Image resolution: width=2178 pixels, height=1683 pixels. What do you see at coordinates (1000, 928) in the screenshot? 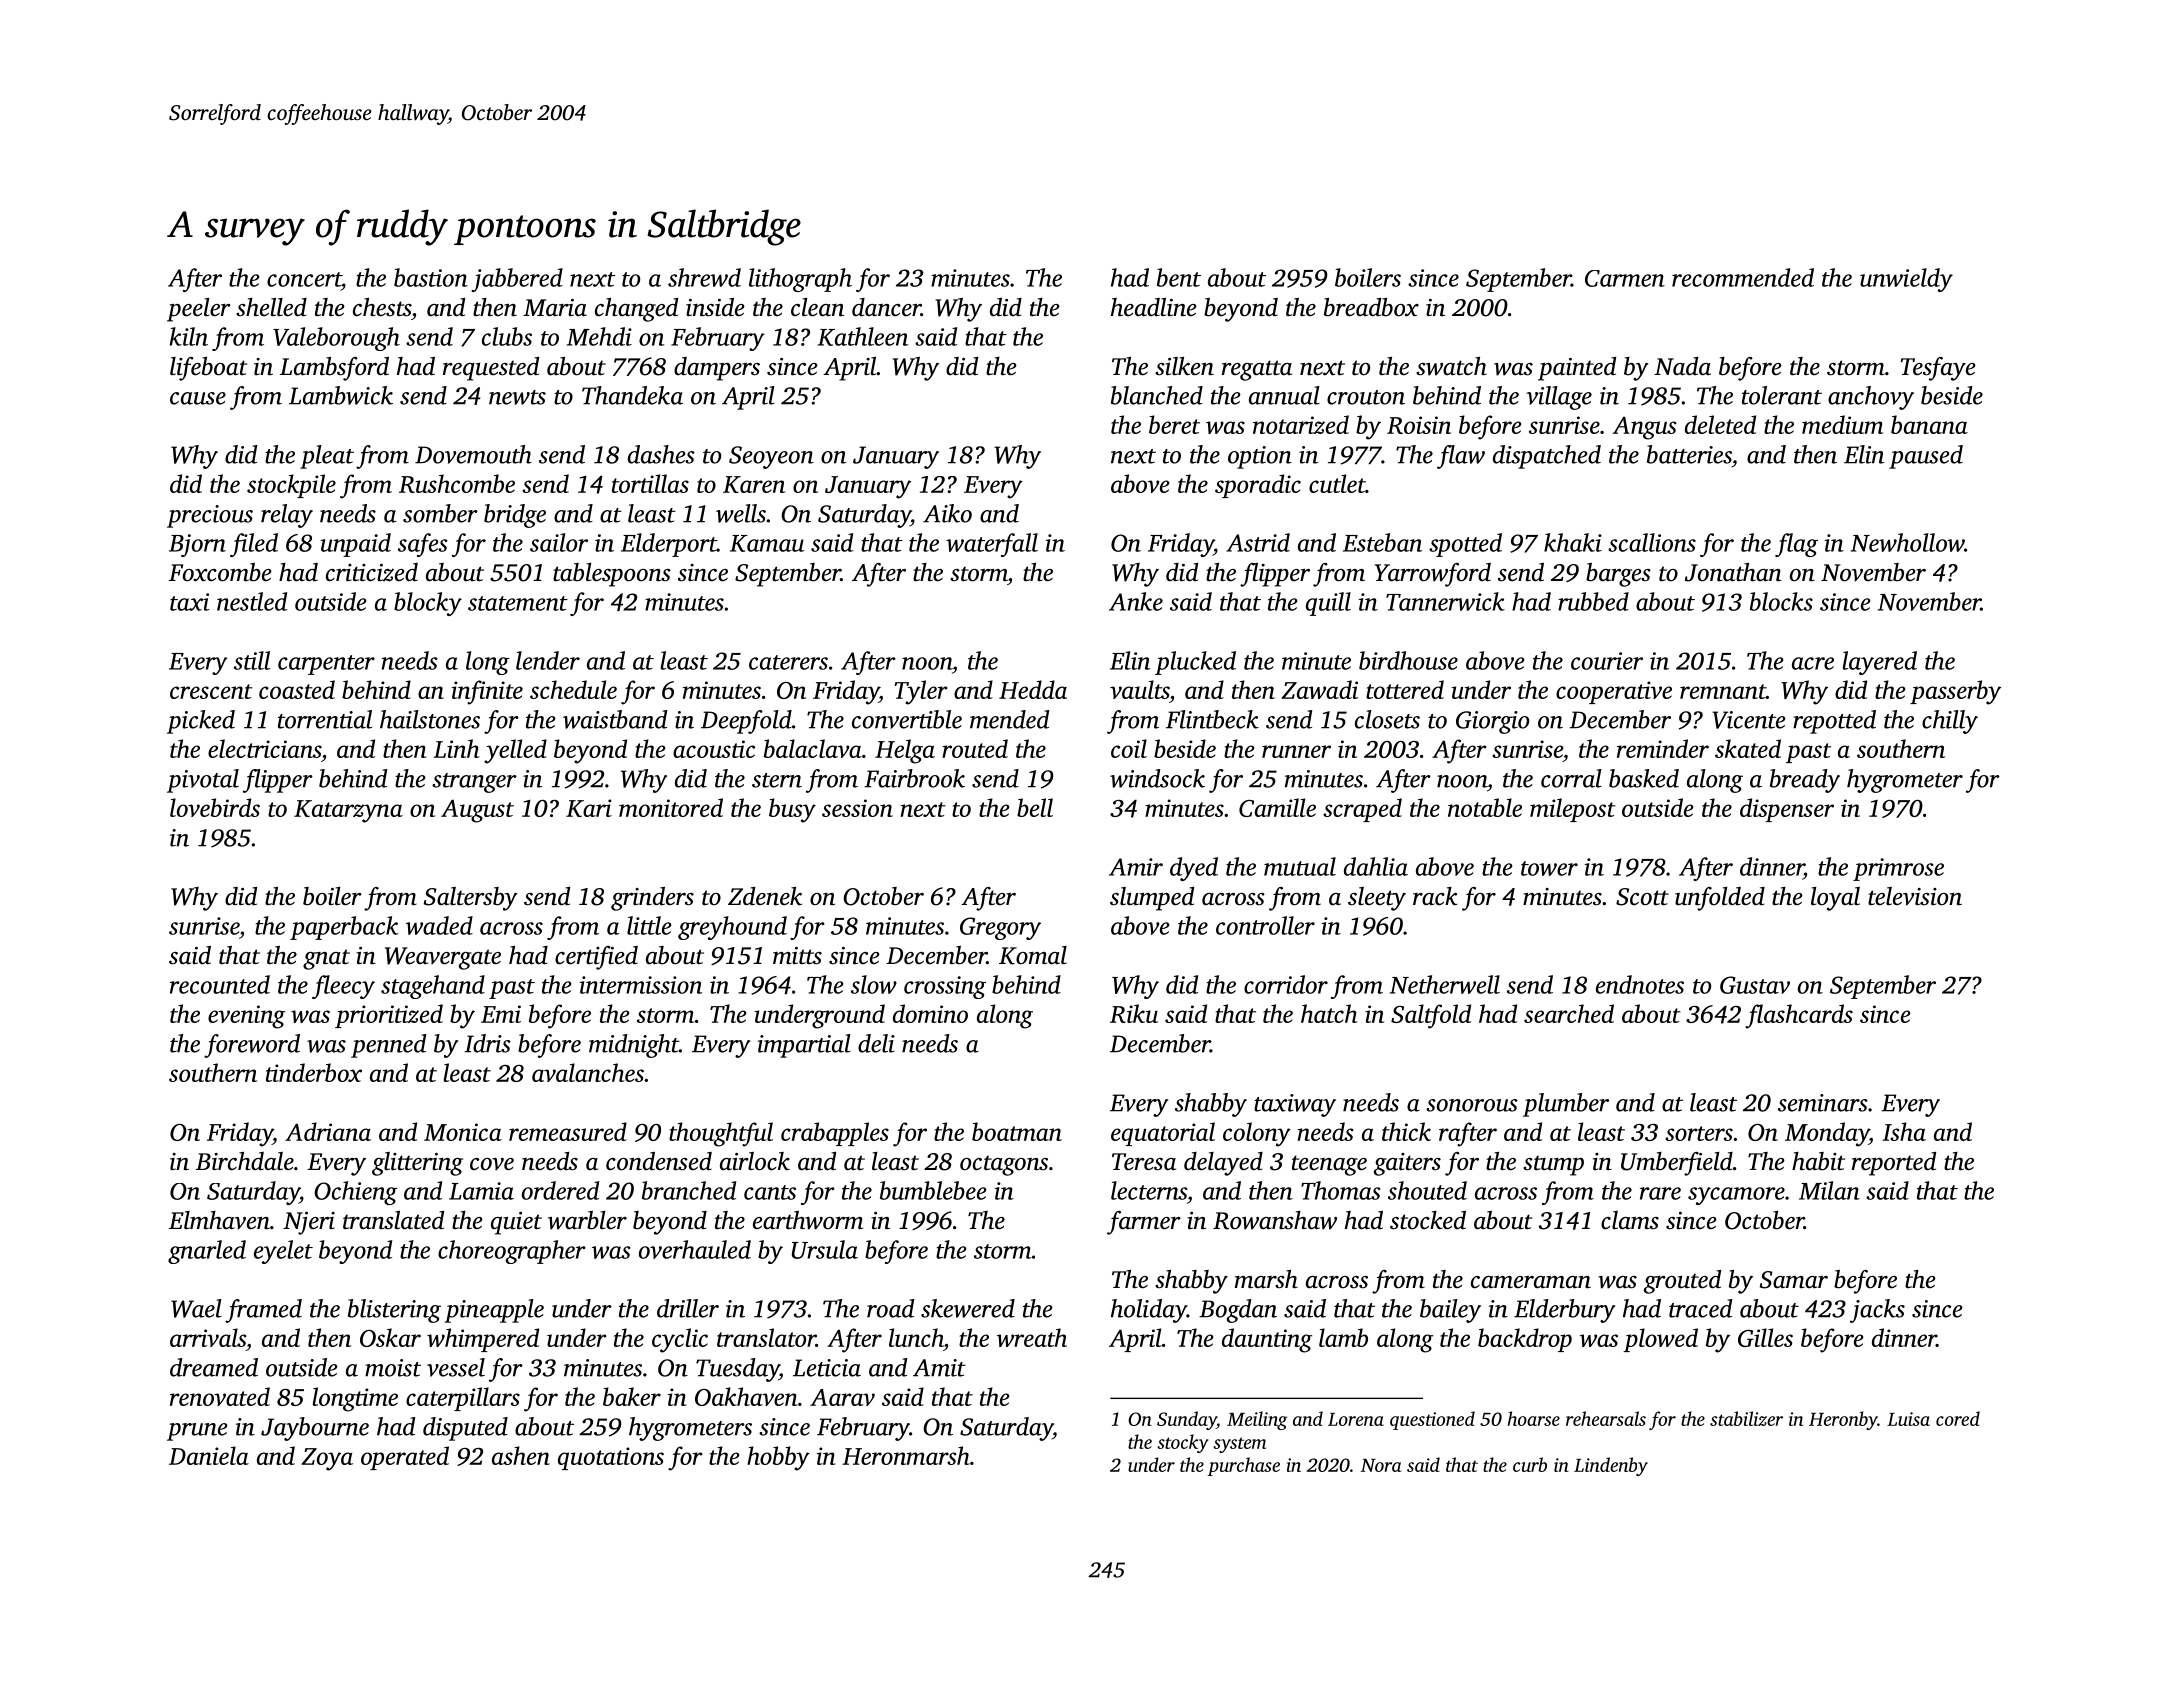
I see `Gregory` at bounding box center [1000, 928].
